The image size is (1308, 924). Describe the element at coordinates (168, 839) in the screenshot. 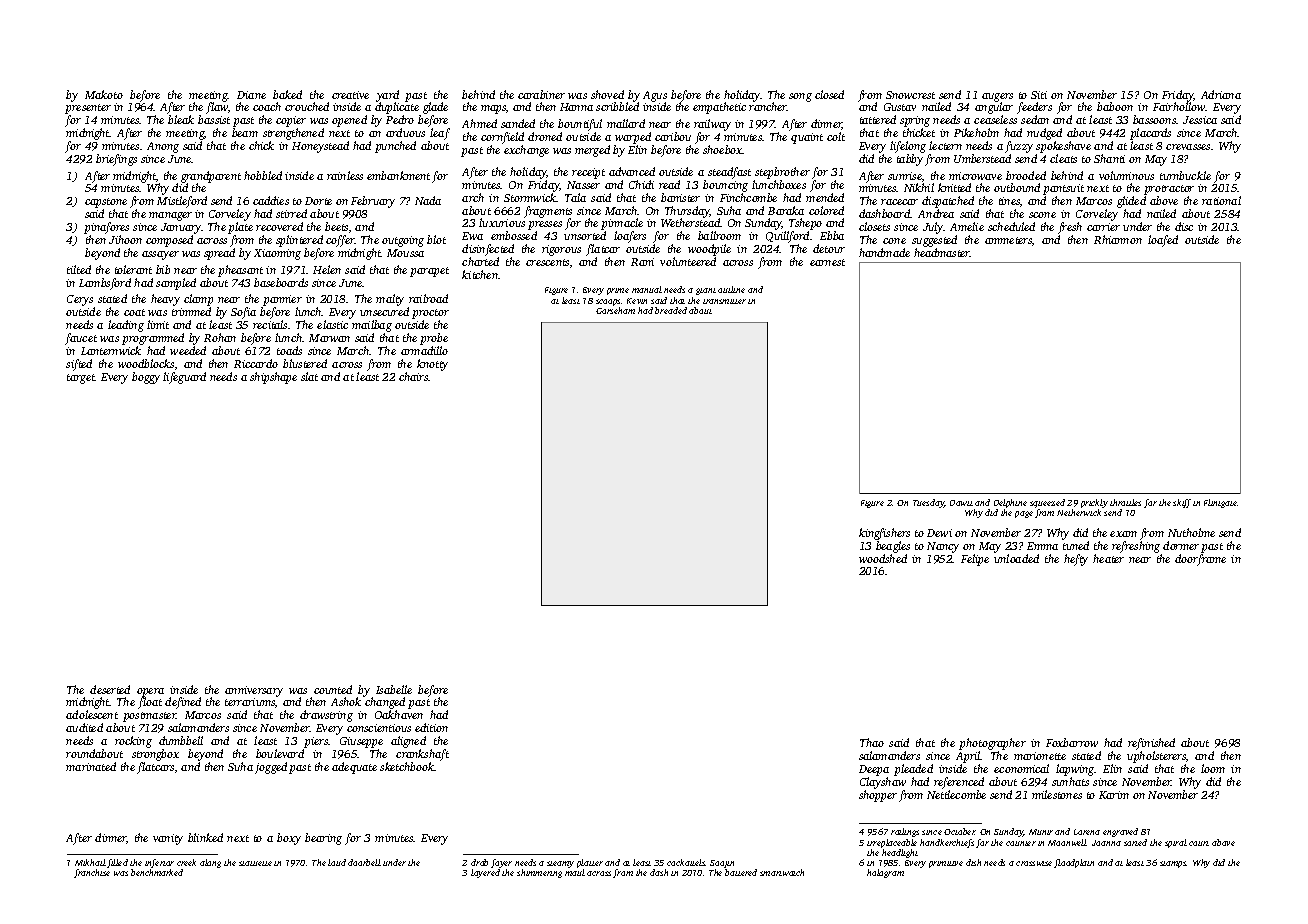

I see `vanity` at that location.
